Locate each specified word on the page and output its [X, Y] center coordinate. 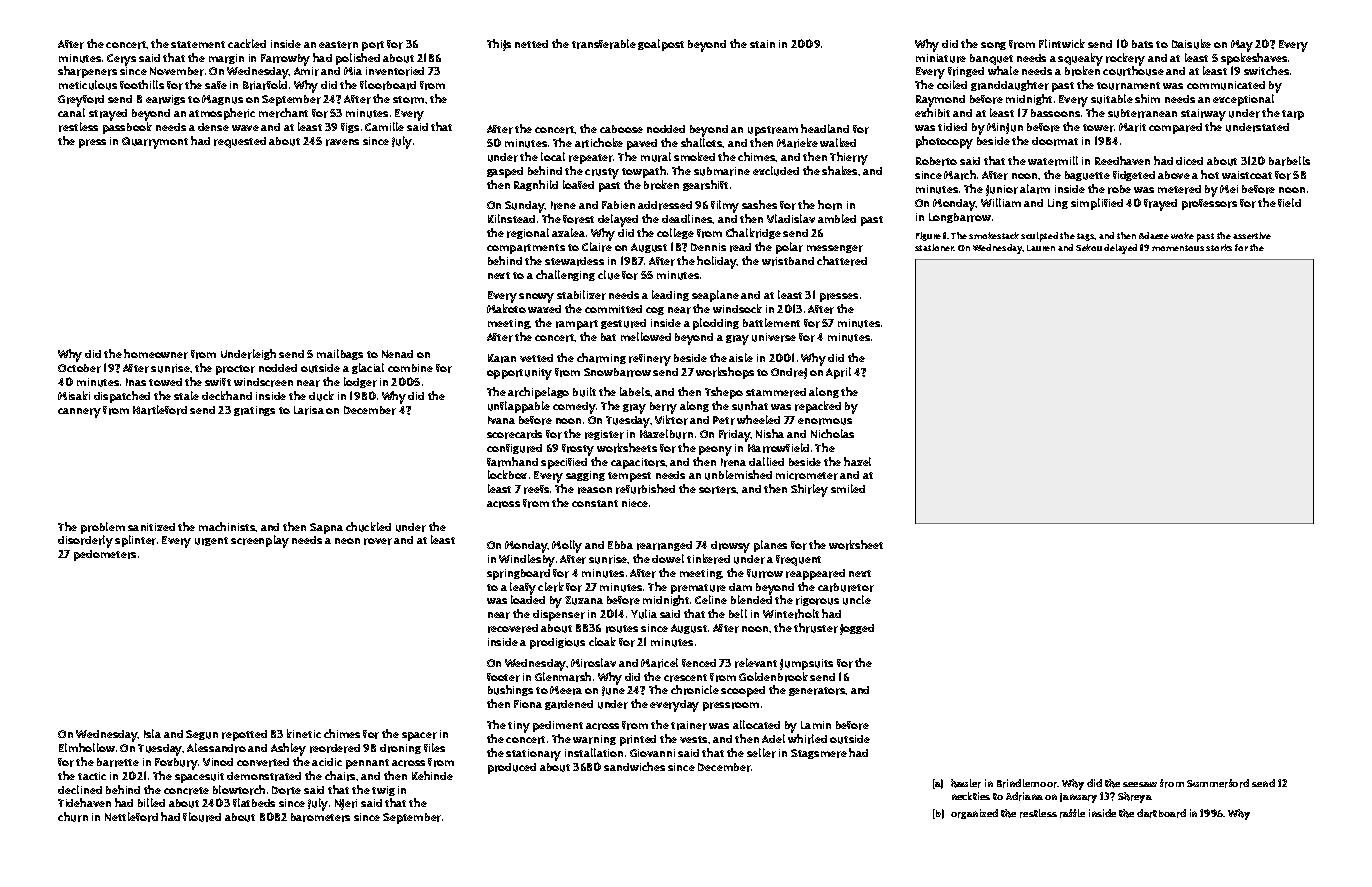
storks [1219, 247]
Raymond [940, 101]
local [553, 156]
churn [73, 817]
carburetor [846, 587]
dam [740, 587]
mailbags [340, 354]
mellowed [646, 336]
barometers [320, 817]
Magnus [222, 100]
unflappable [519, 407]
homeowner [156, 354]
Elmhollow [87, 747]
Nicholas [832, 433]
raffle [1072, 813]
